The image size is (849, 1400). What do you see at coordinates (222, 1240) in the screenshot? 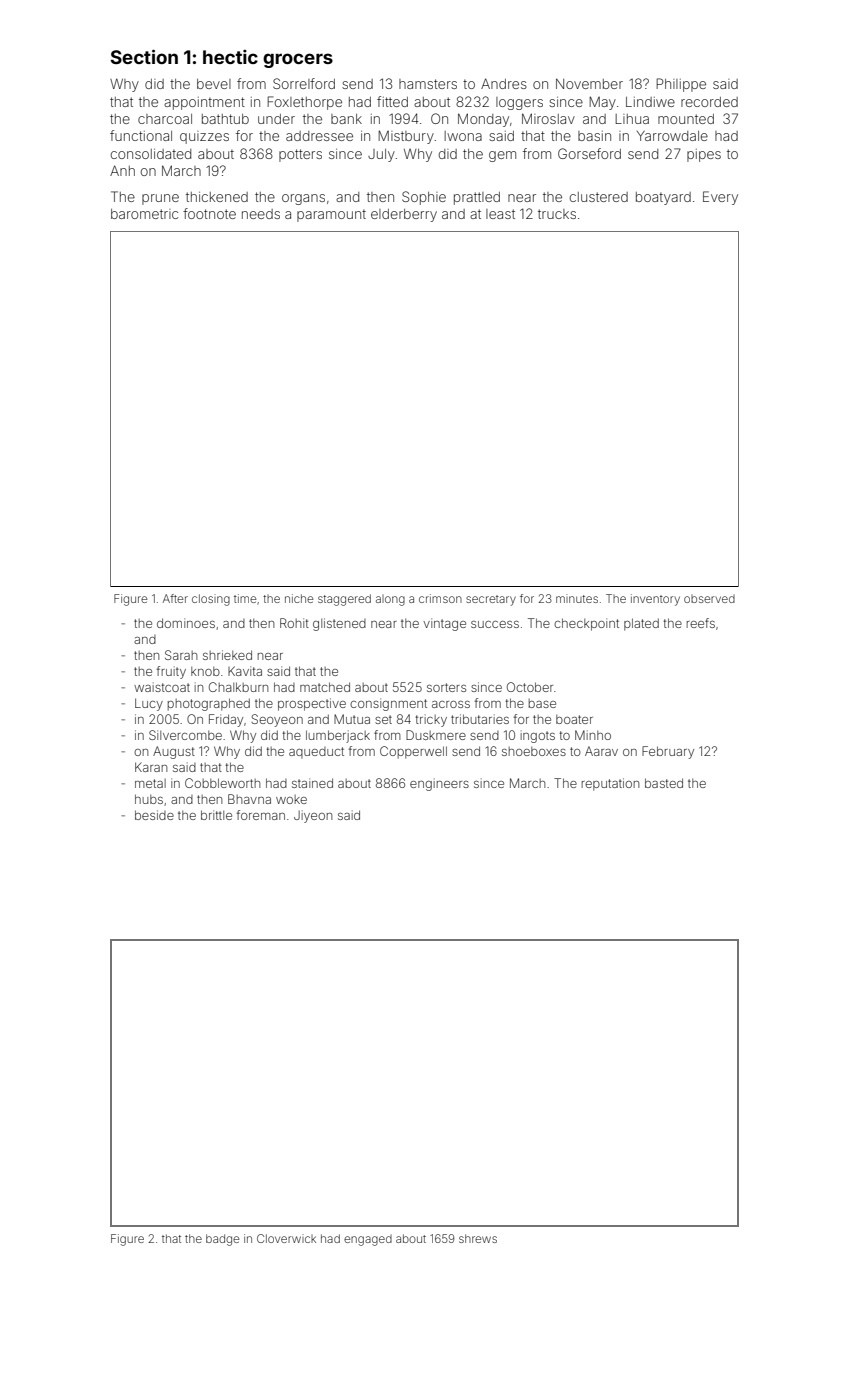
I see `badge` at bounding box center [222, 1240].
